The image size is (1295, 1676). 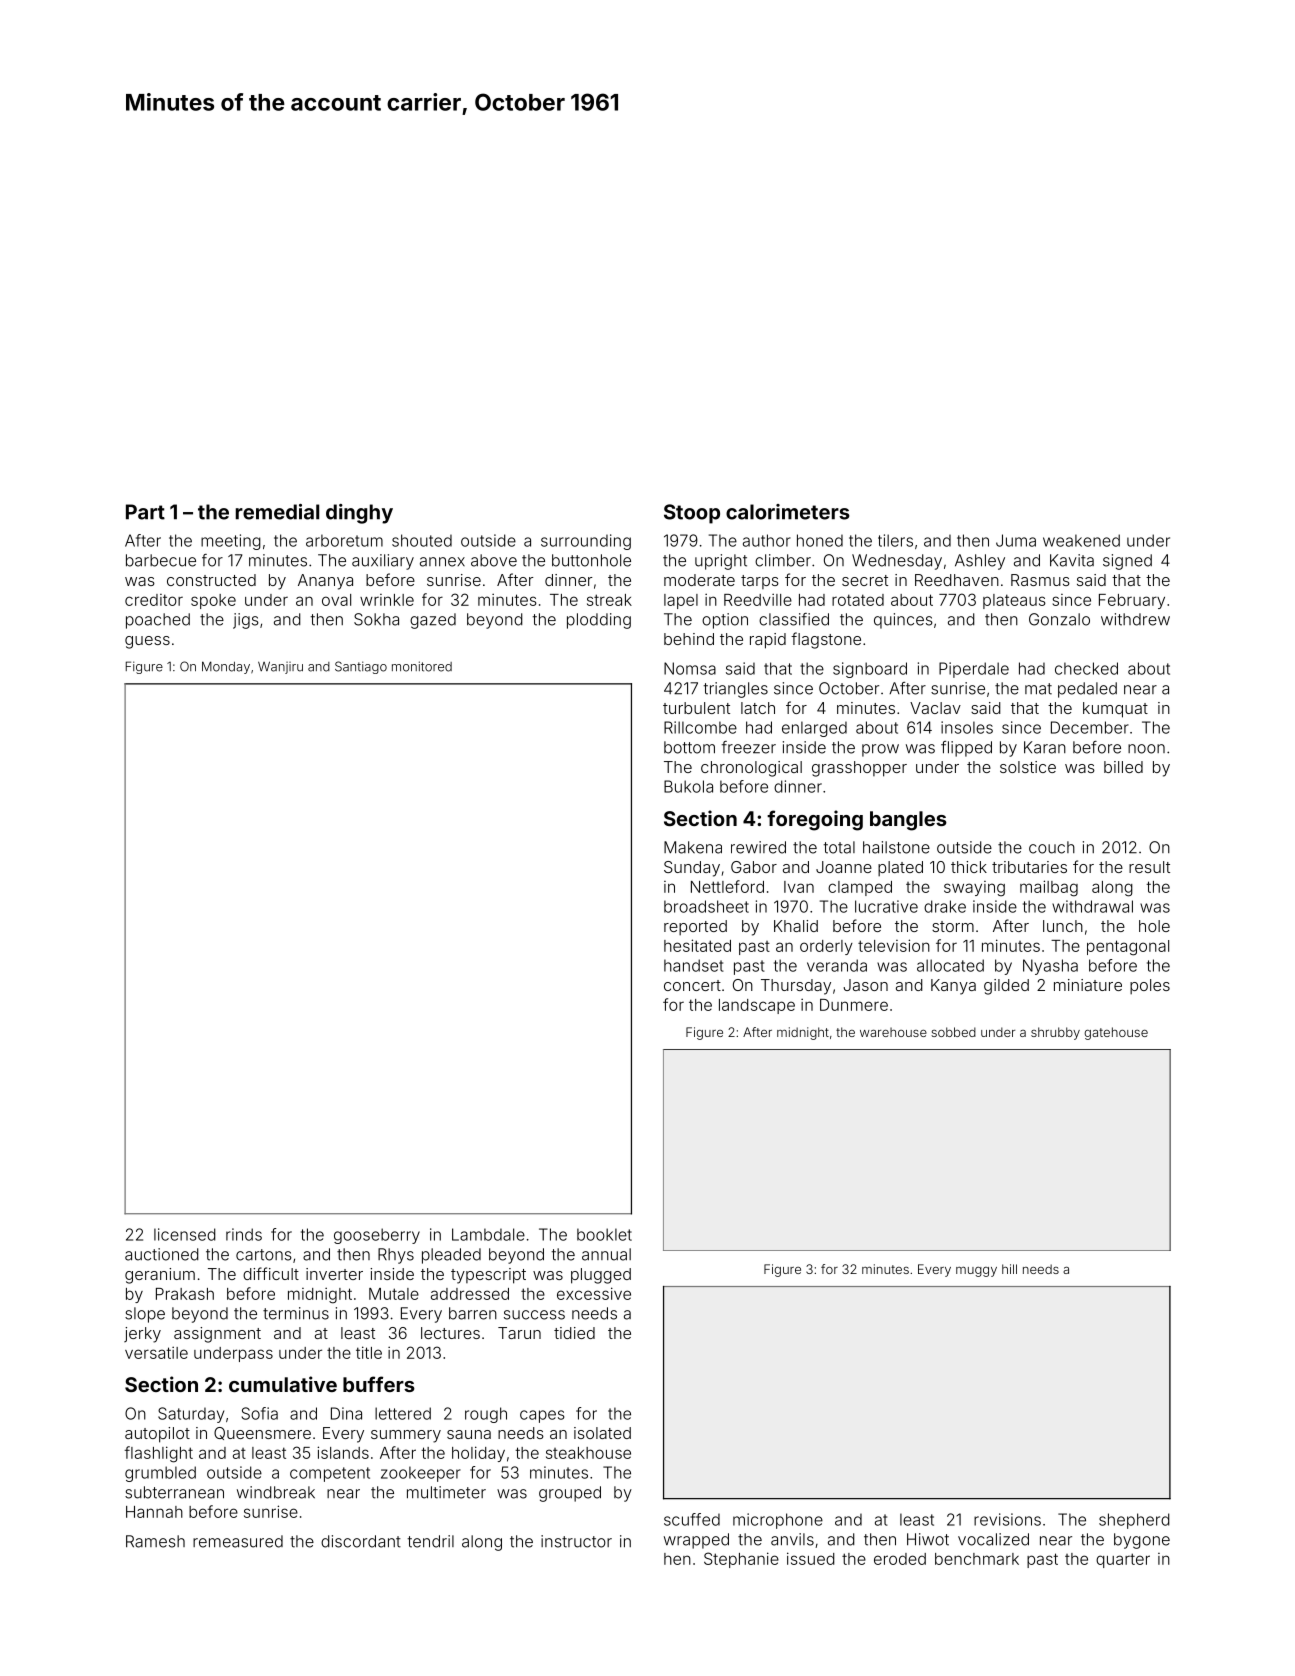 What do you see at coordinates (161, 560) in the screenshot?
I see `barbecue` at bounding box center [161, 560].
